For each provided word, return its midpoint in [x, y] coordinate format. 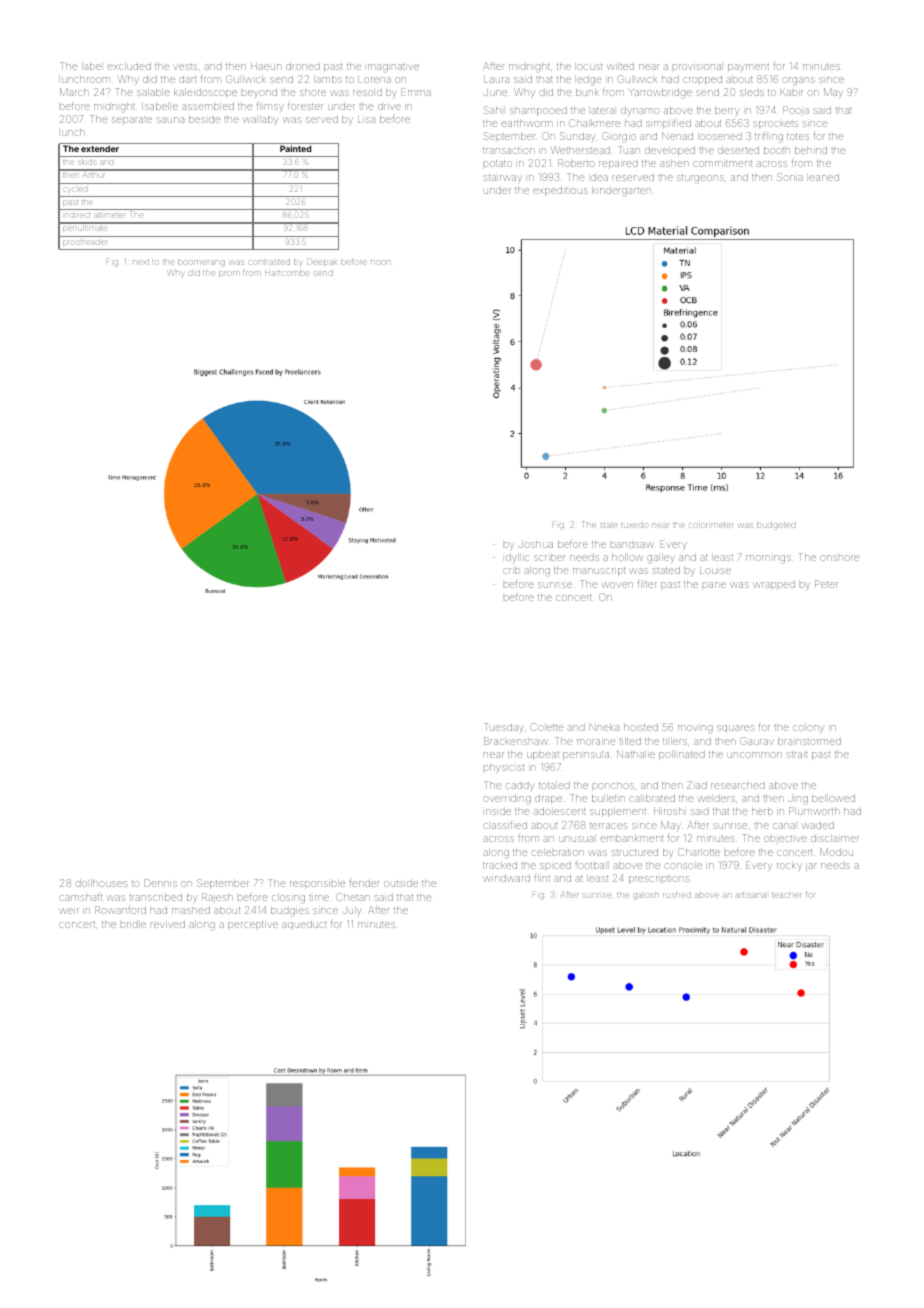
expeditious [560, 191]
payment [748, 68]
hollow [627, 557]
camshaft [80, 897]
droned [303, 66]
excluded [129, 66]
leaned [824, 177]
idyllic [517, 558]
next [141, 262]
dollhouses [101, 883]
